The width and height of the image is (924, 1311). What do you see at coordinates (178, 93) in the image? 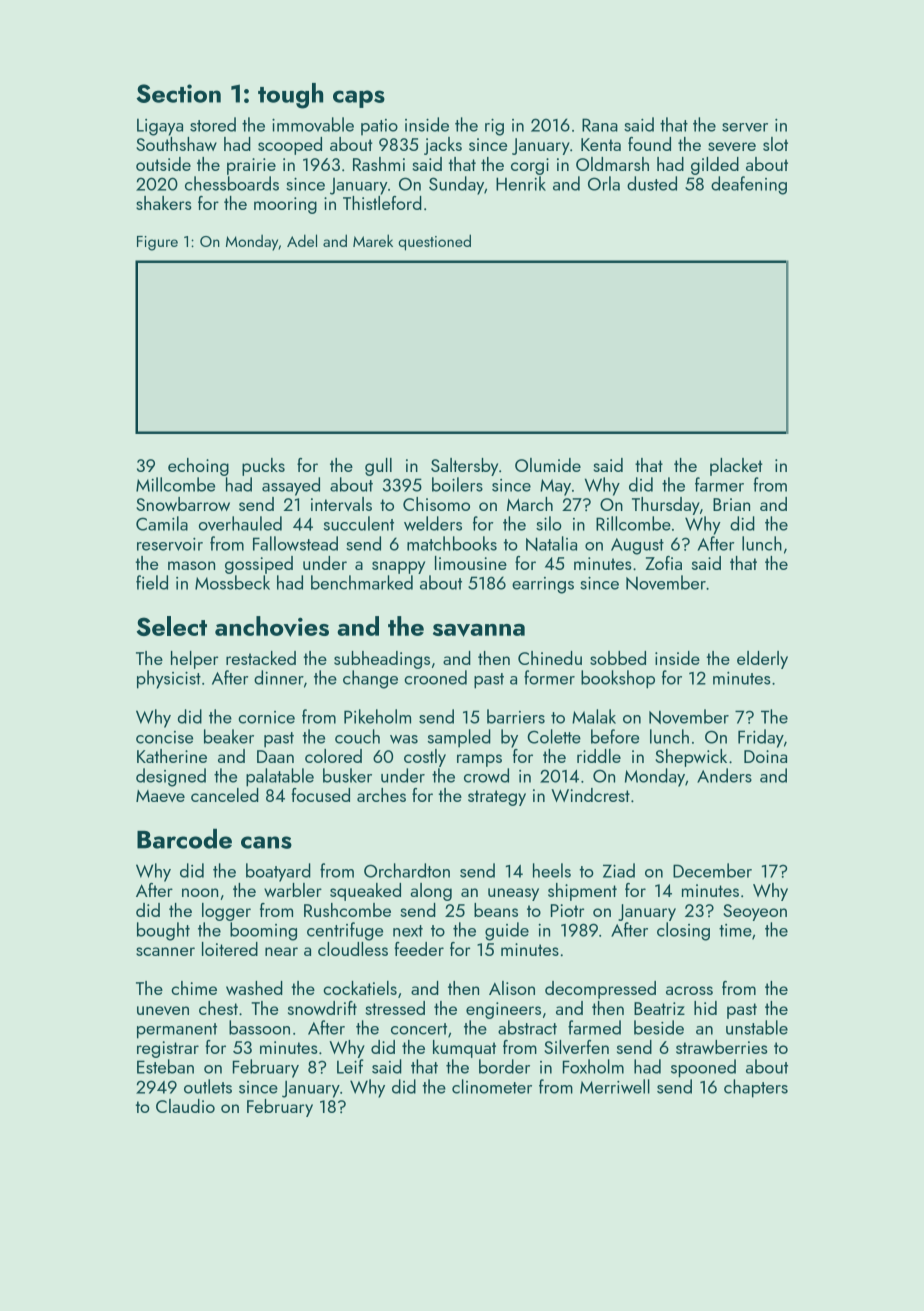
I see `Section` at bounding box center [178, 93].
